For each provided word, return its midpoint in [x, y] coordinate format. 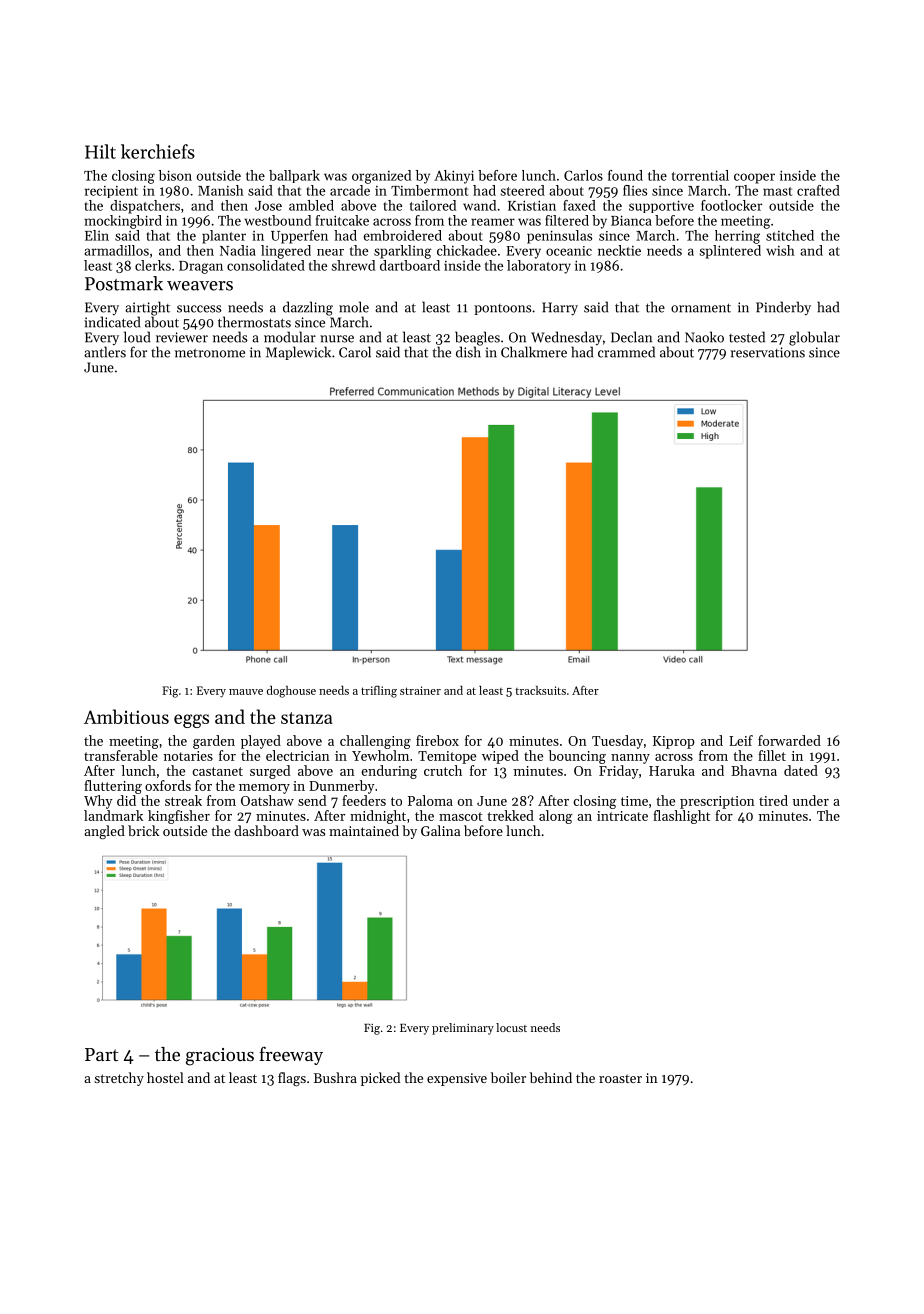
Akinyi [454, 177]
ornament [701, 308]
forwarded [789, 740]
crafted [818, 190]
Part [101, 1054]
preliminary [463, 1029]
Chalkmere [534, 352]
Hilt [100, 151]
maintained [364, 830]
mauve [246, 692]
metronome [210, 353]
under [811, 800]
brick [143, 830]
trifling [379, 691]
